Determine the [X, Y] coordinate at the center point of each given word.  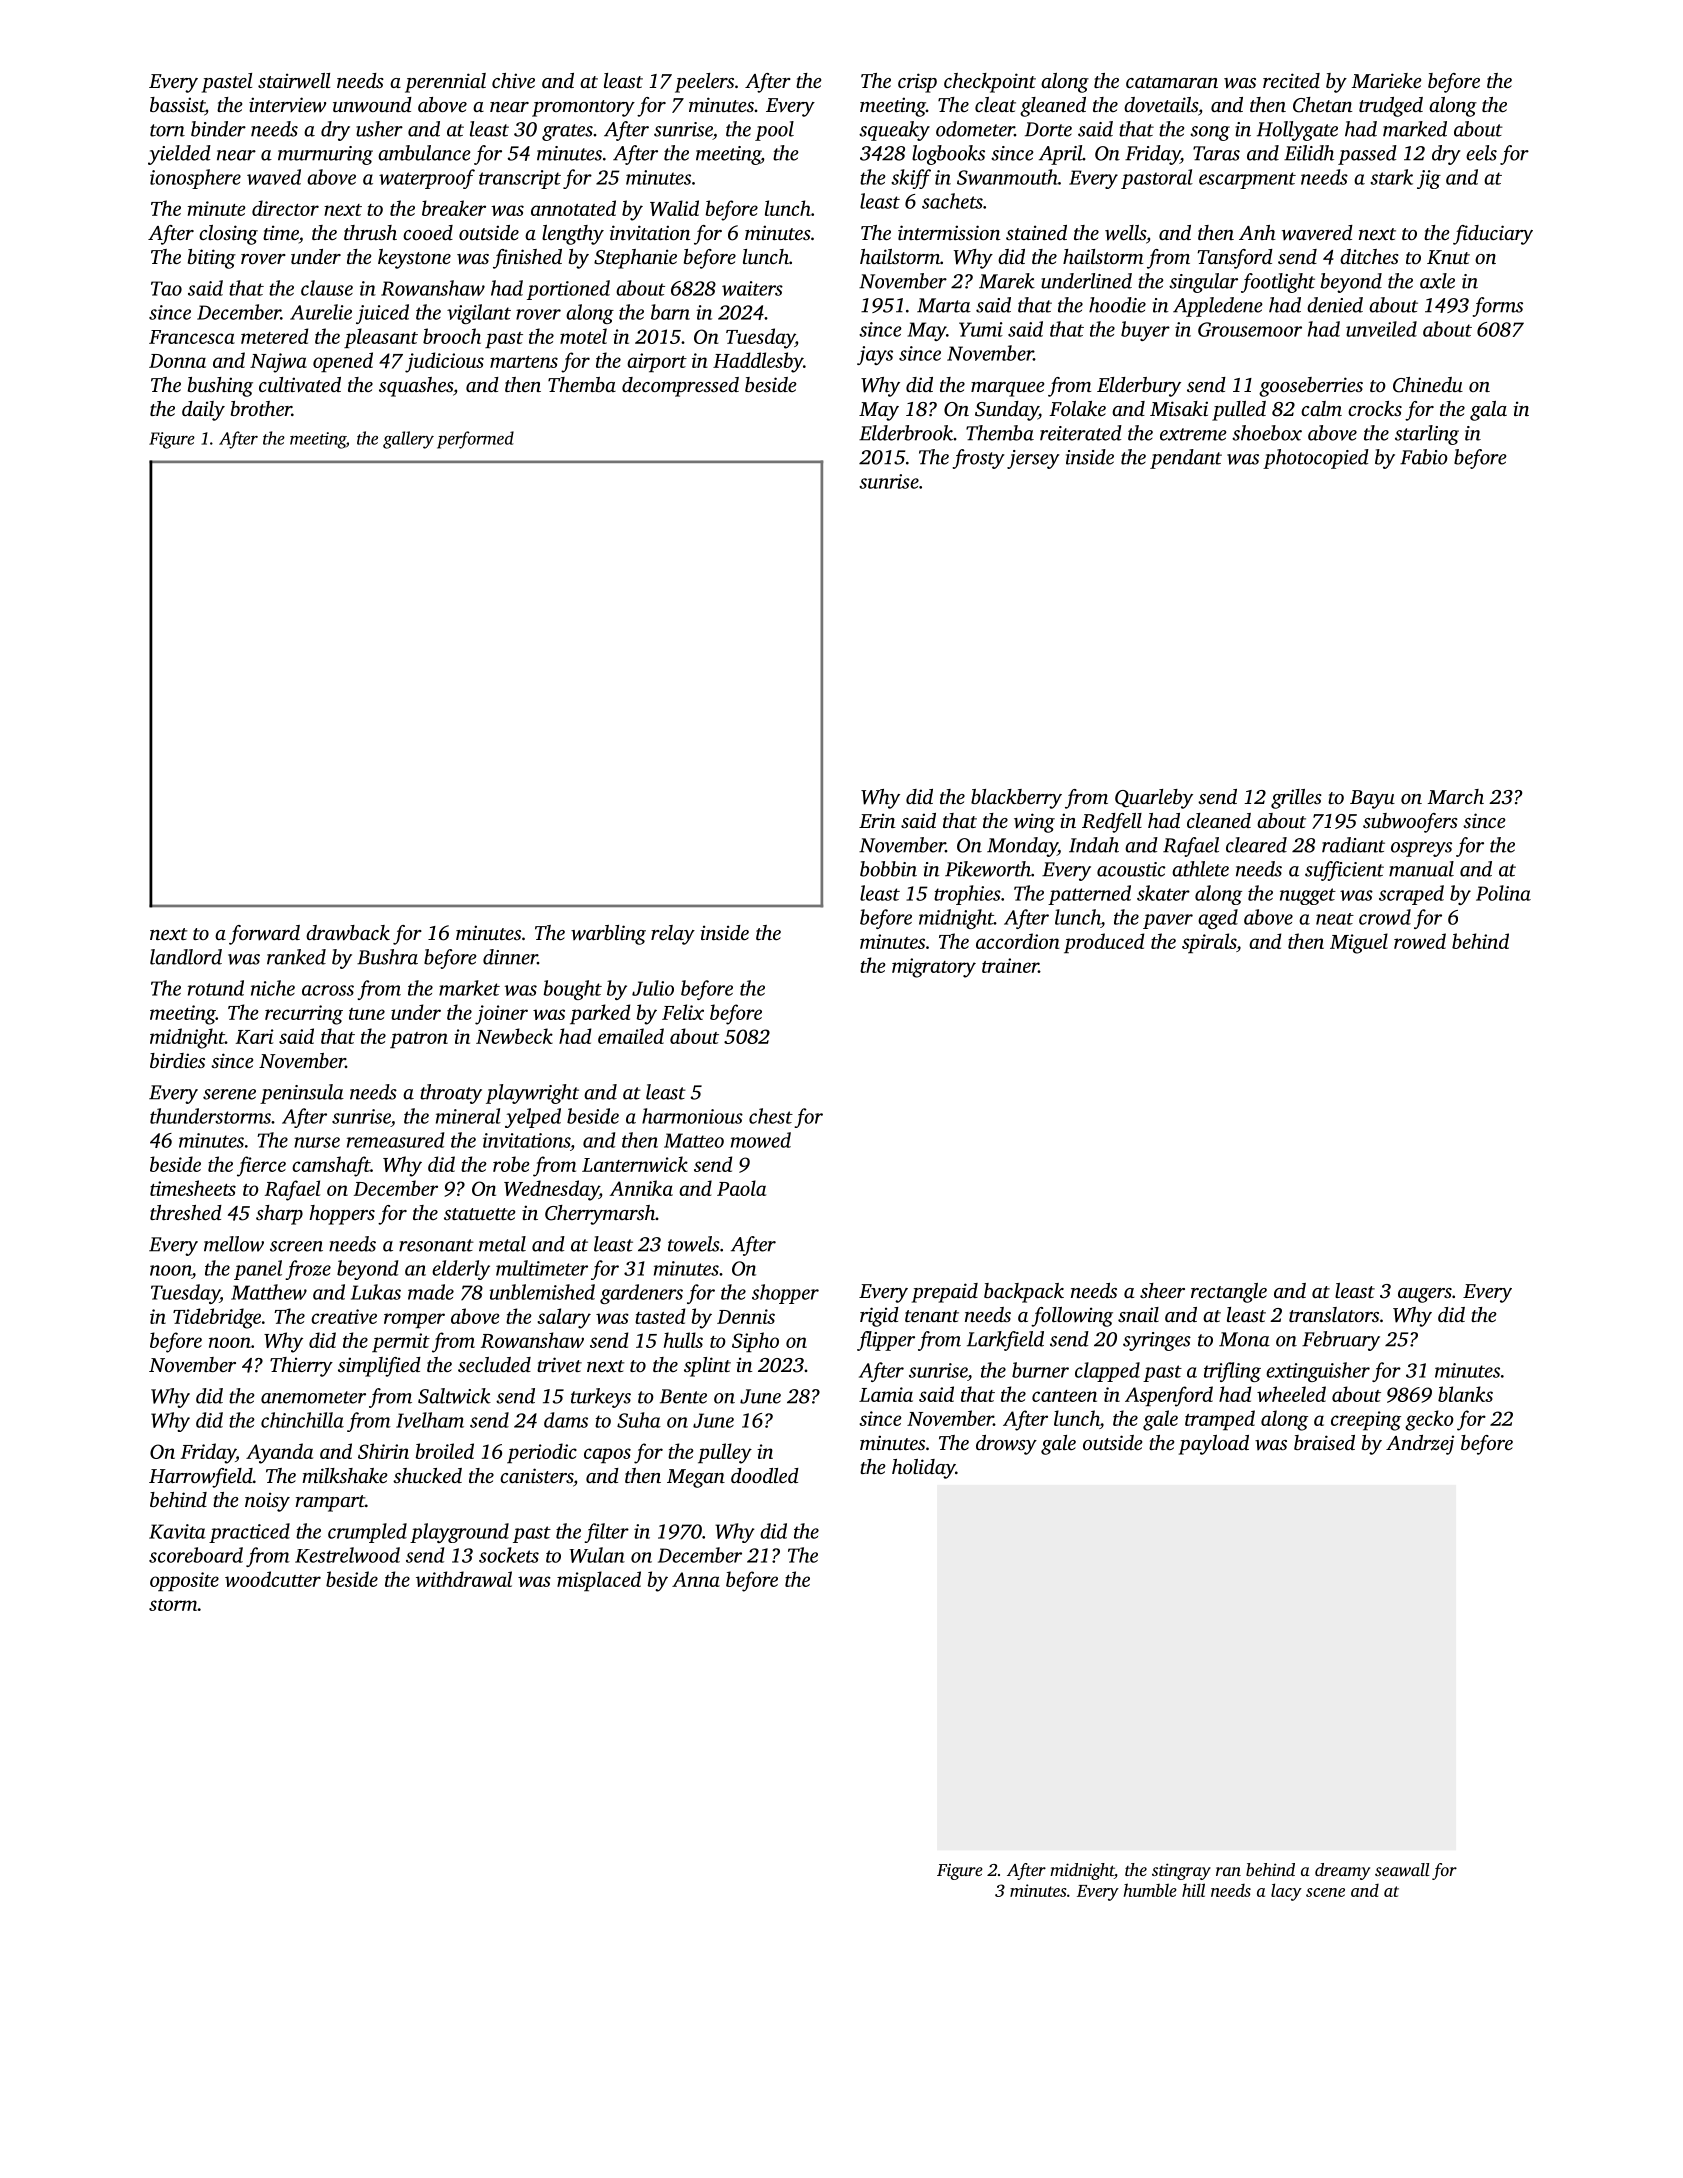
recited [1291, 80]
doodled [765, 1475]
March [1455, 796]
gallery [408, 440]
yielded [179, 155]
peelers [704, 83]
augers [1425, 1295]
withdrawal [464, 1579]
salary [564, 1318]
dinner [510, 957]
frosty [978, 459]
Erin [877, 820]
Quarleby [1154, 799]
